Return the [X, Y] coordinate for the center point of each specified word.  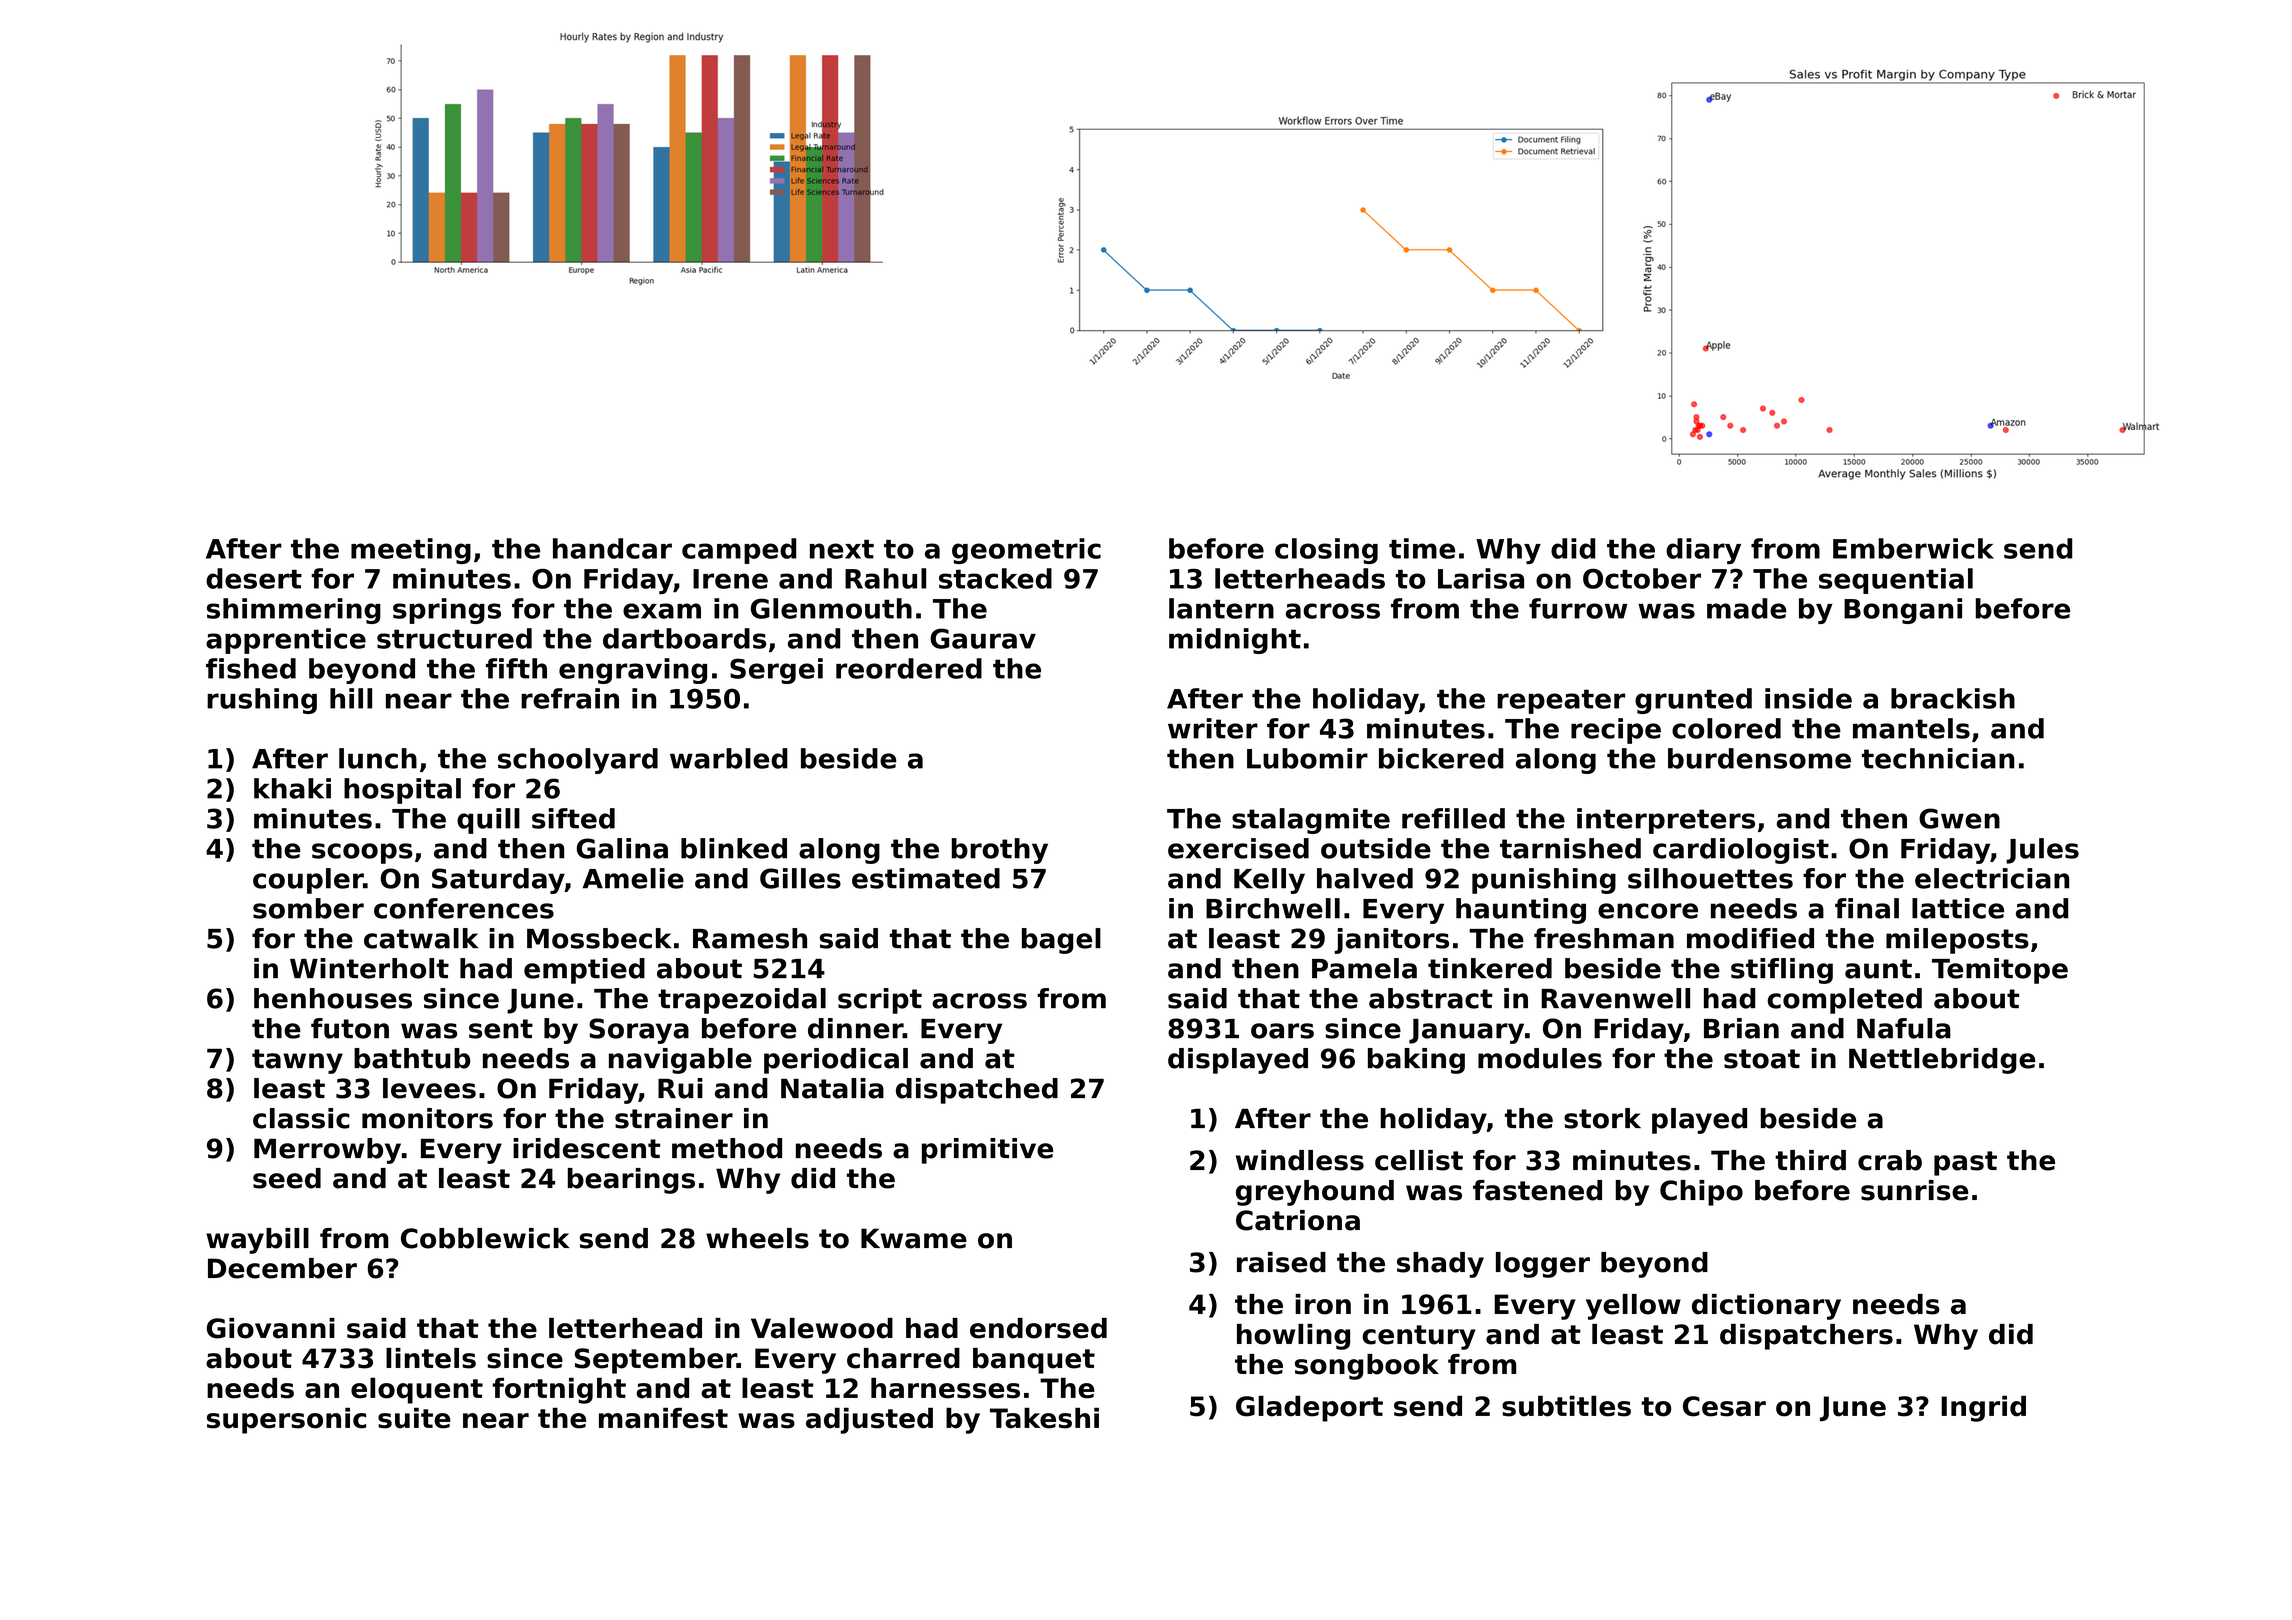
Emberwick [1913, 548]
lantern [1221, 608]
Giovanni [271, 1328]
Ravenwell [1615, 998]
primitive [987, 1151]
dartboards [684, 638]
